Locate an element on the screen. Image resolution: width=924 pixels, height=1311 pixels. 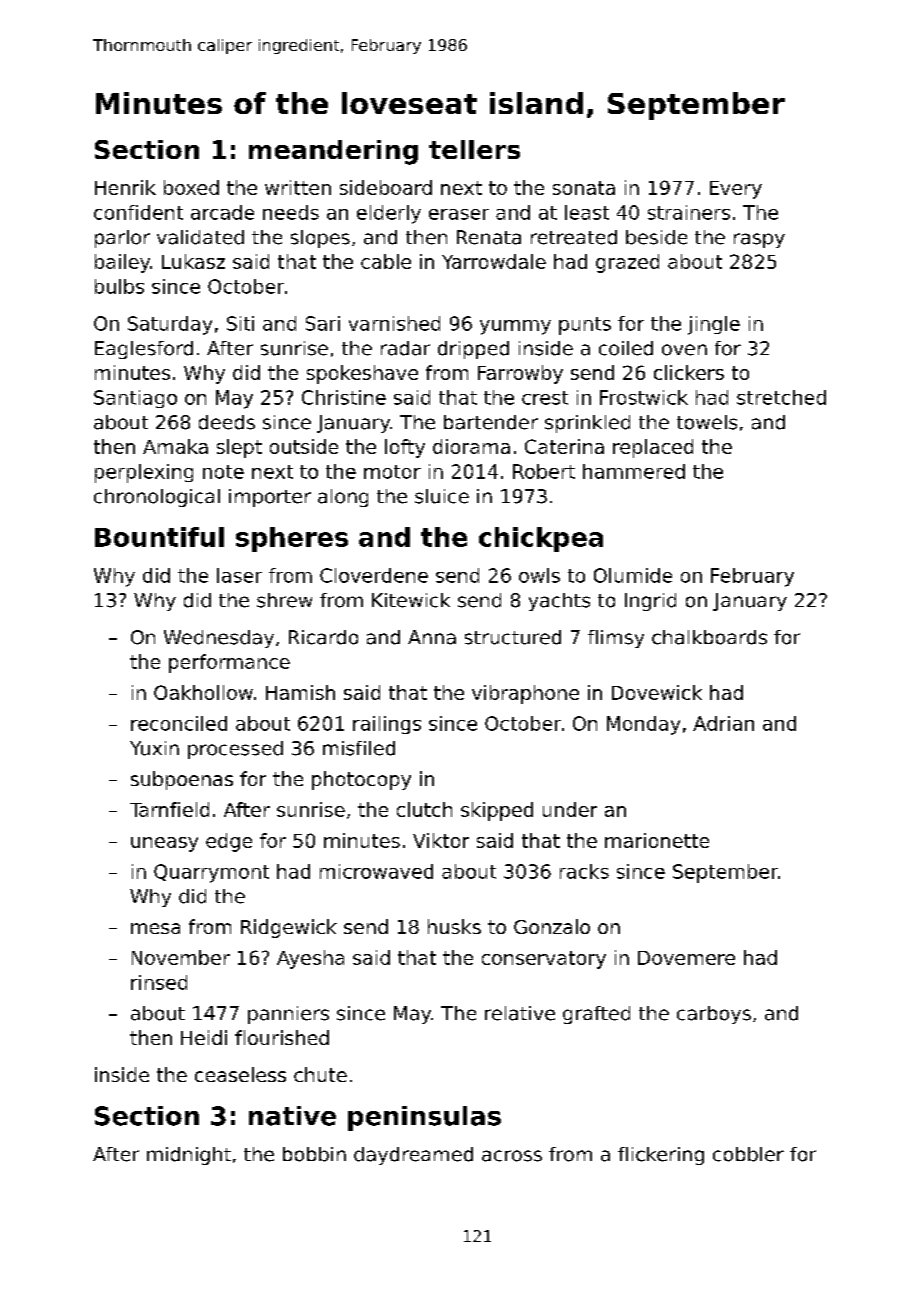
Every is located at coordinates (736, 190).
